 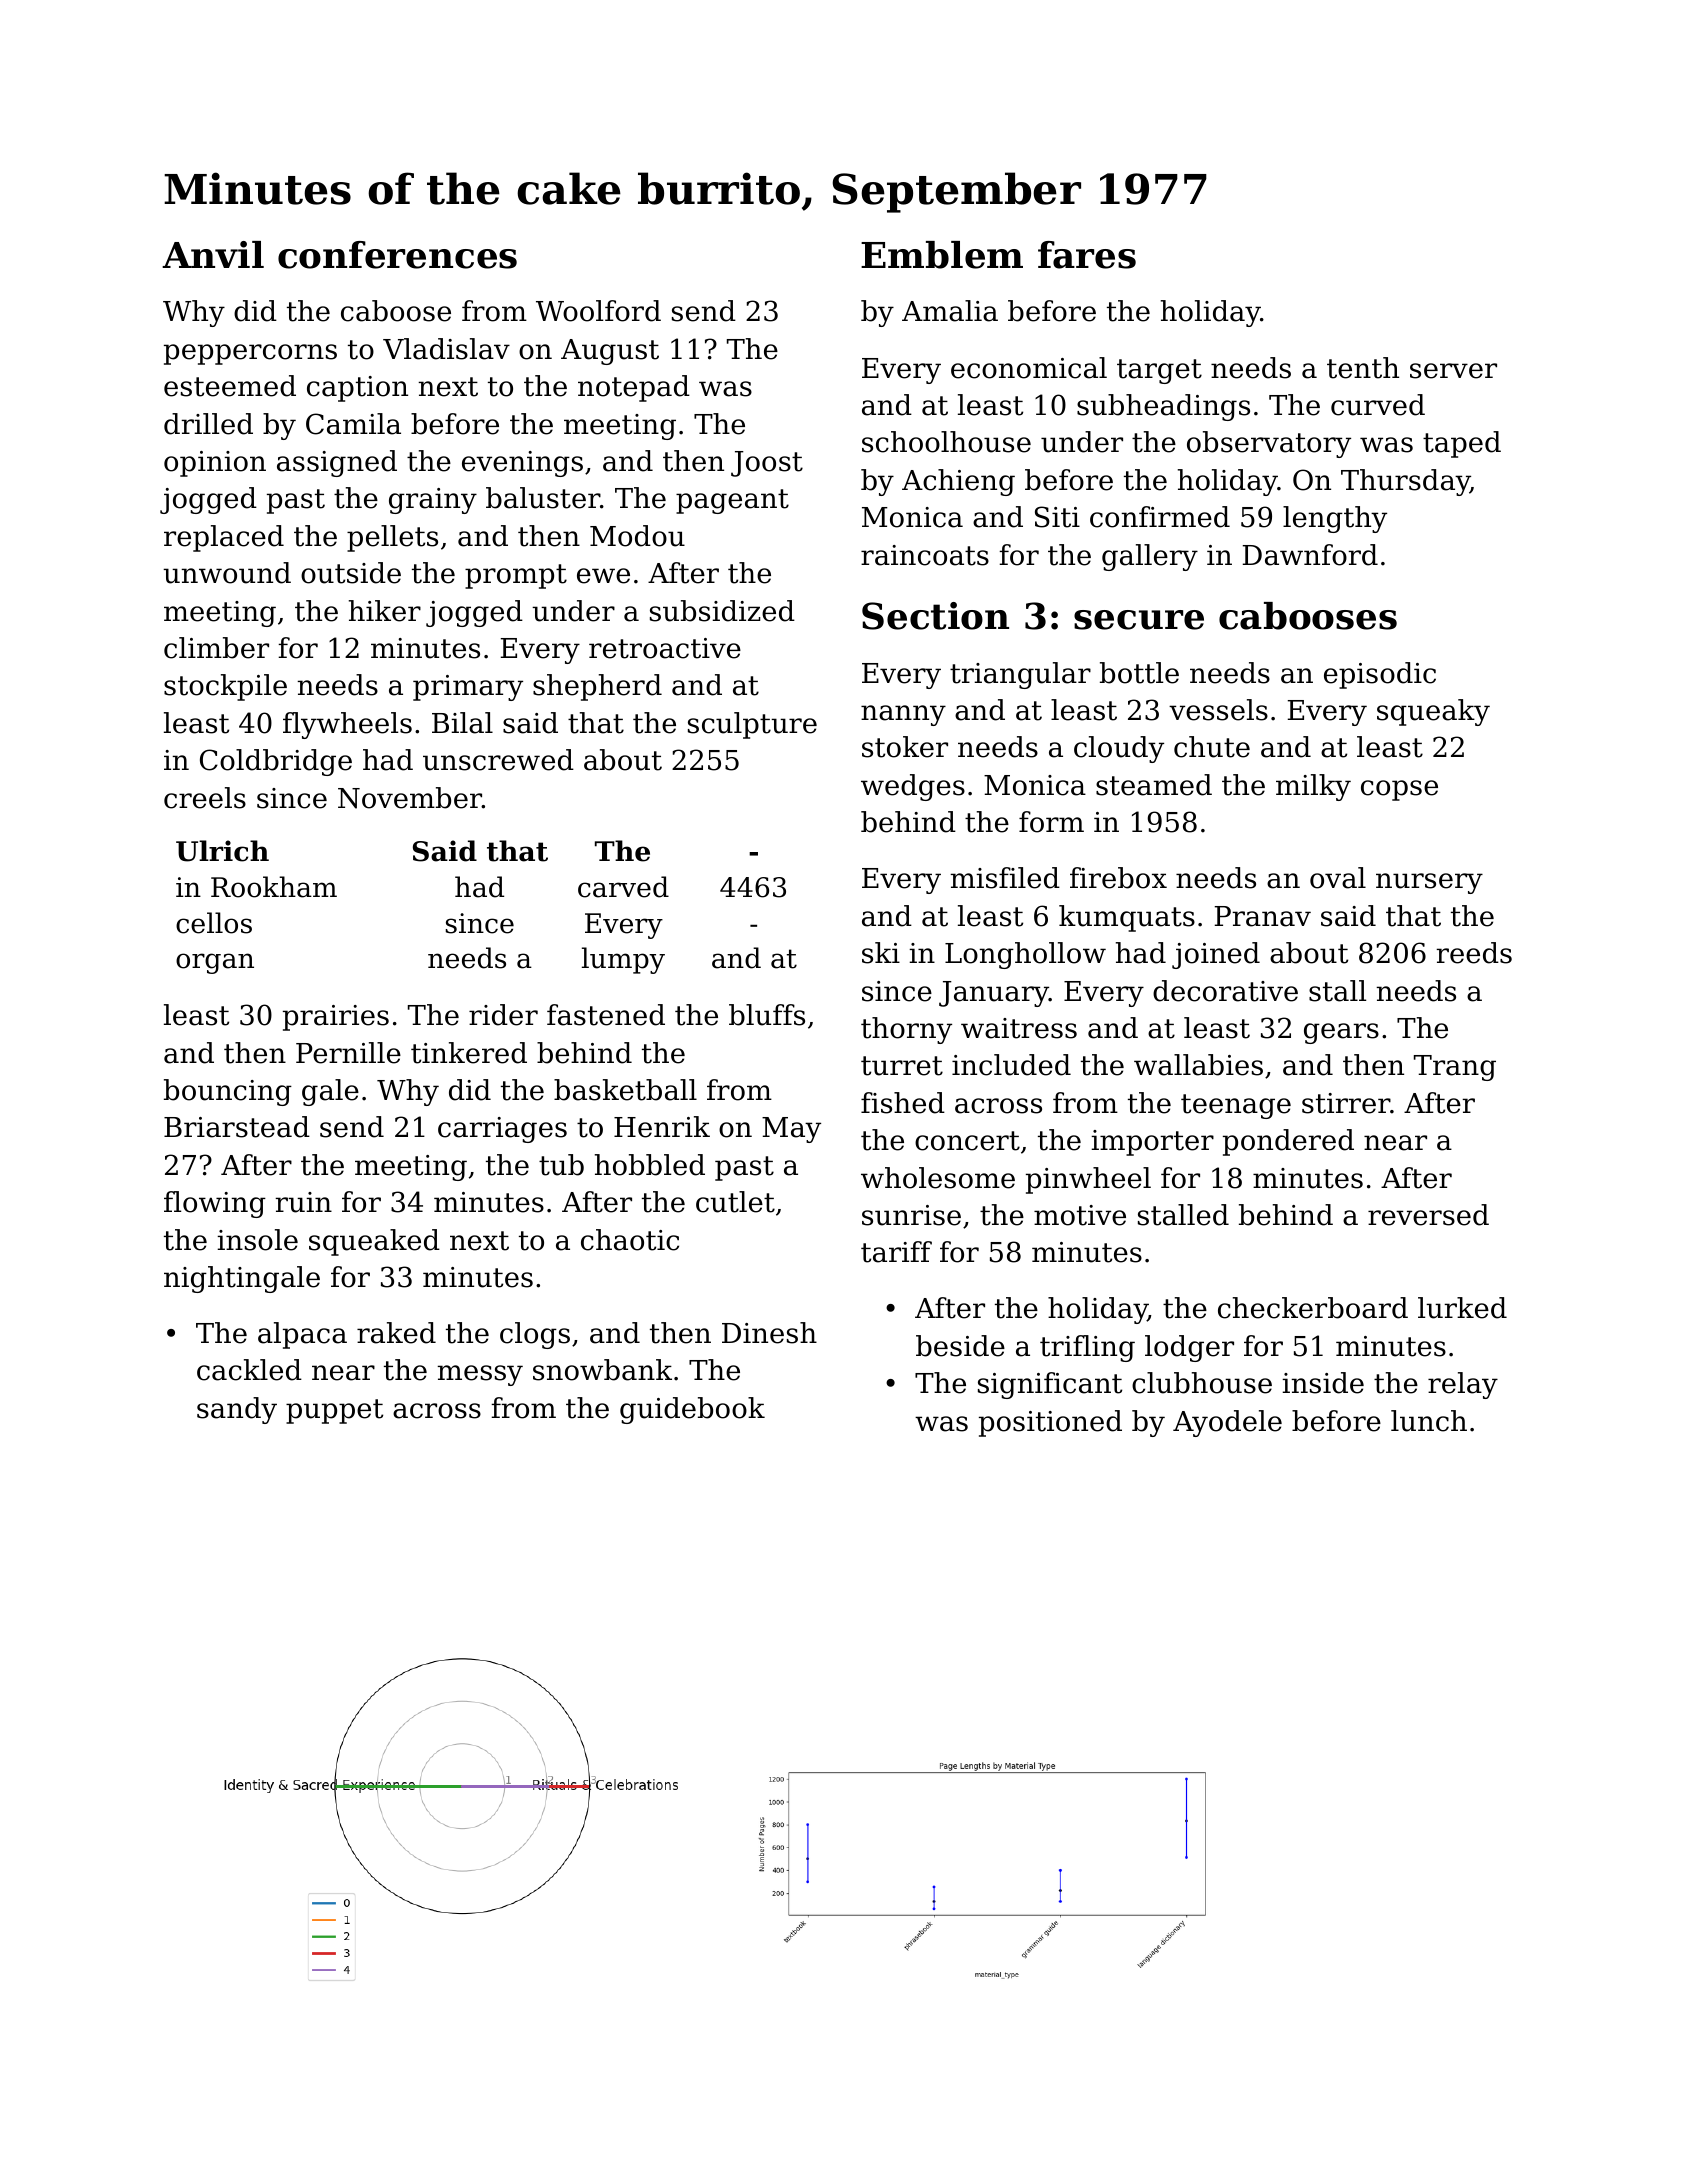 What do you see at coordinates (942, 255) in the document?
I see `Emblem` at bounding box center [942, 255].
